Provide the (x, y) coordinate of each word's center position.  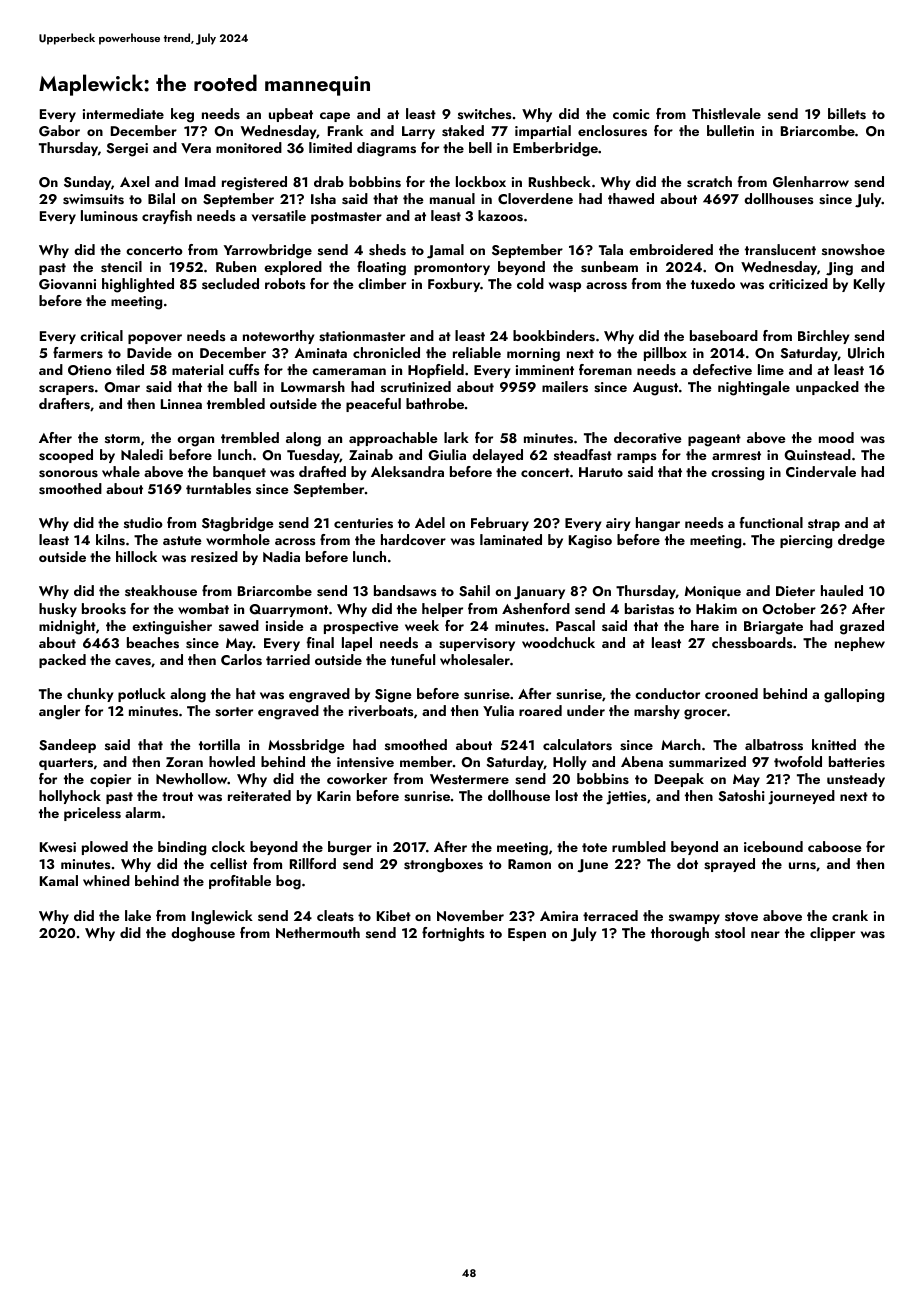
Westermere (469, 779)
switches (484, 113)
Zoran (184, 762)
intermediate (123, 113)
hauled (842, 590)
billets (847, 114)
